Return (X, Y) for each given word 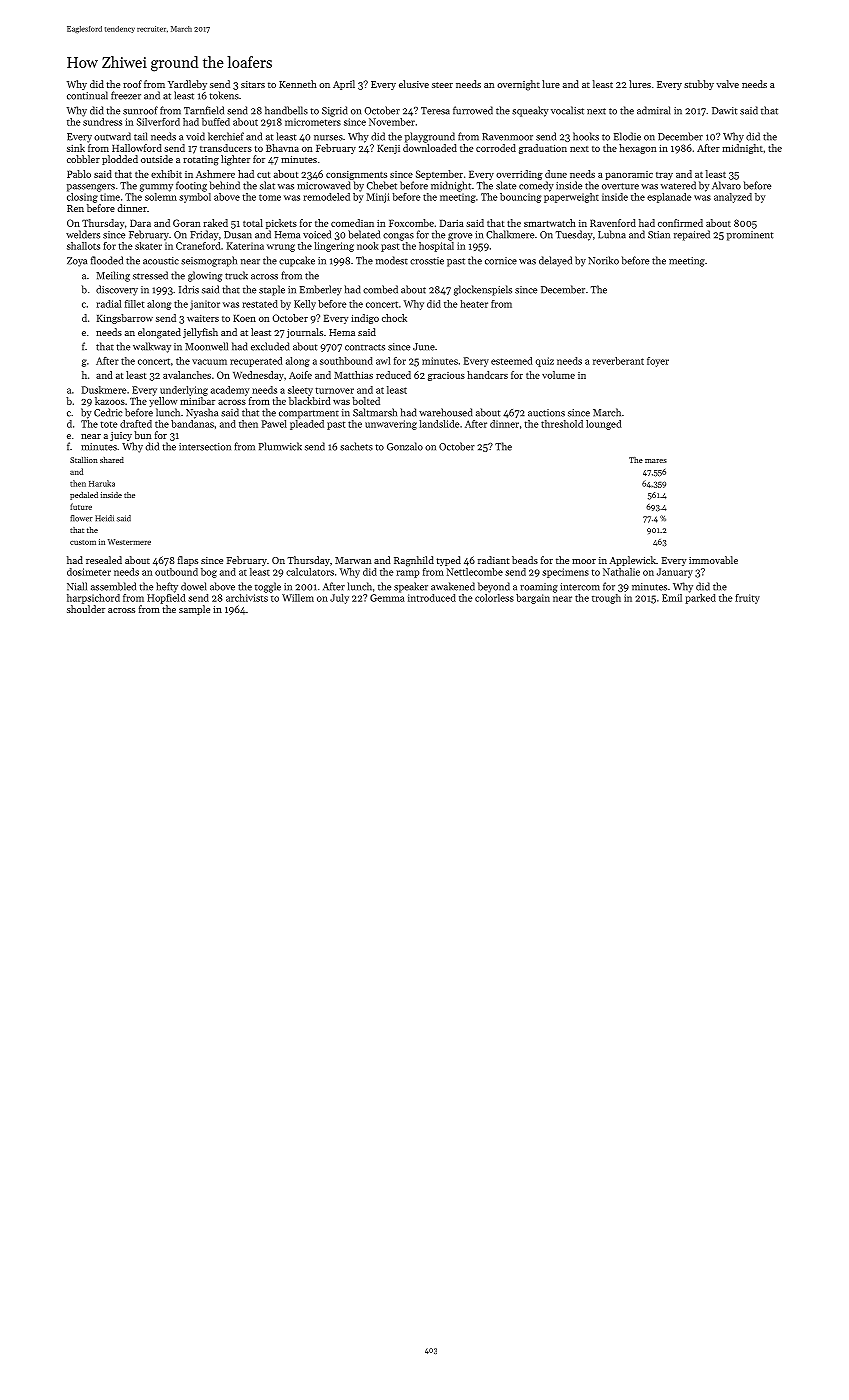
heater (474, 304)
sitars (253, 84)
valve (727, 84)
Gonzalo (405, 446)
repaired (692, 235)
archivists (247, 598)
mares (656, 461)
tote (109, 424)
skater (148, 246)
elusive (414, 84)
